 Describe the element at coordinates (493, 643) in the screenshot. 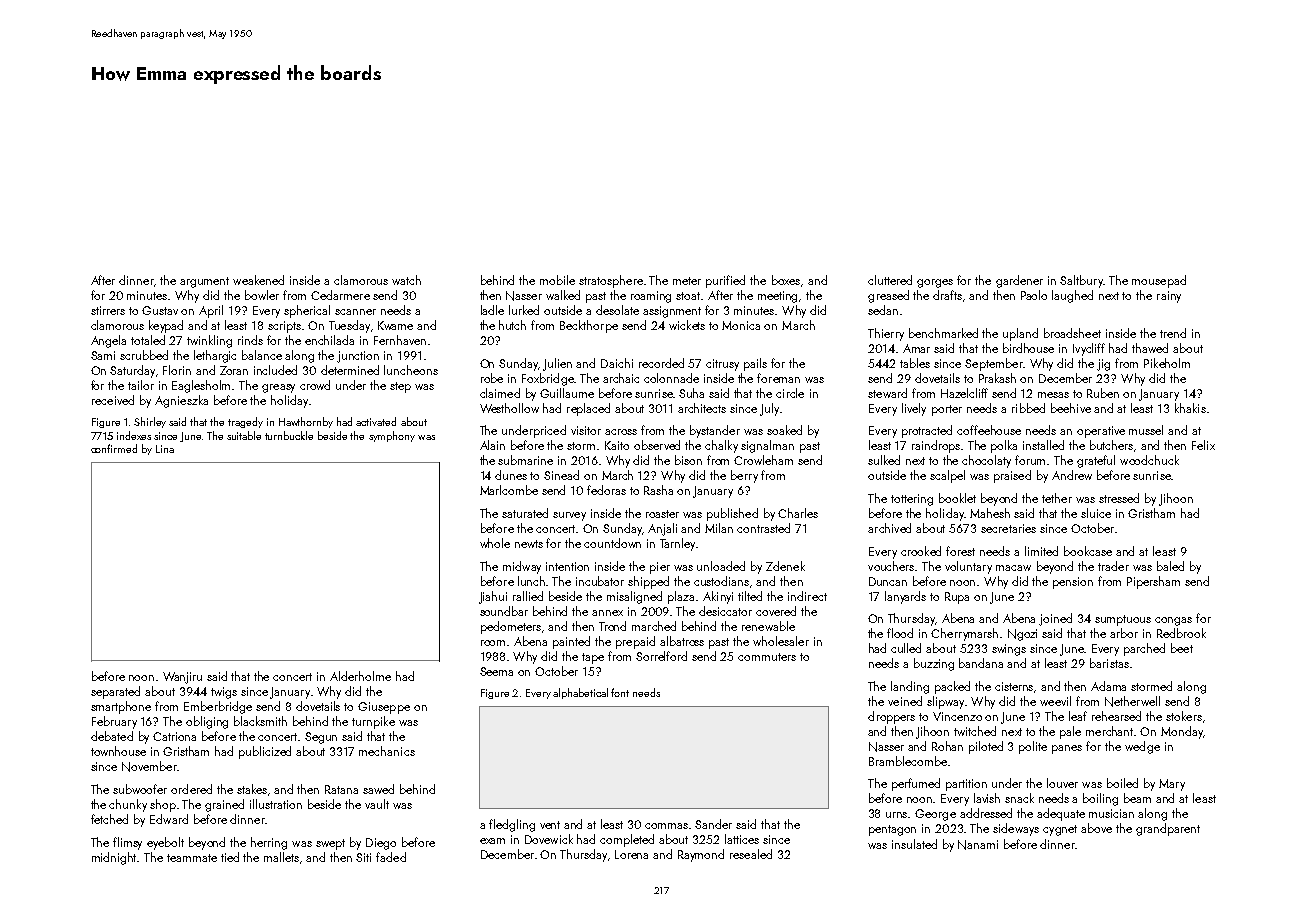

I see `room` at that location.
